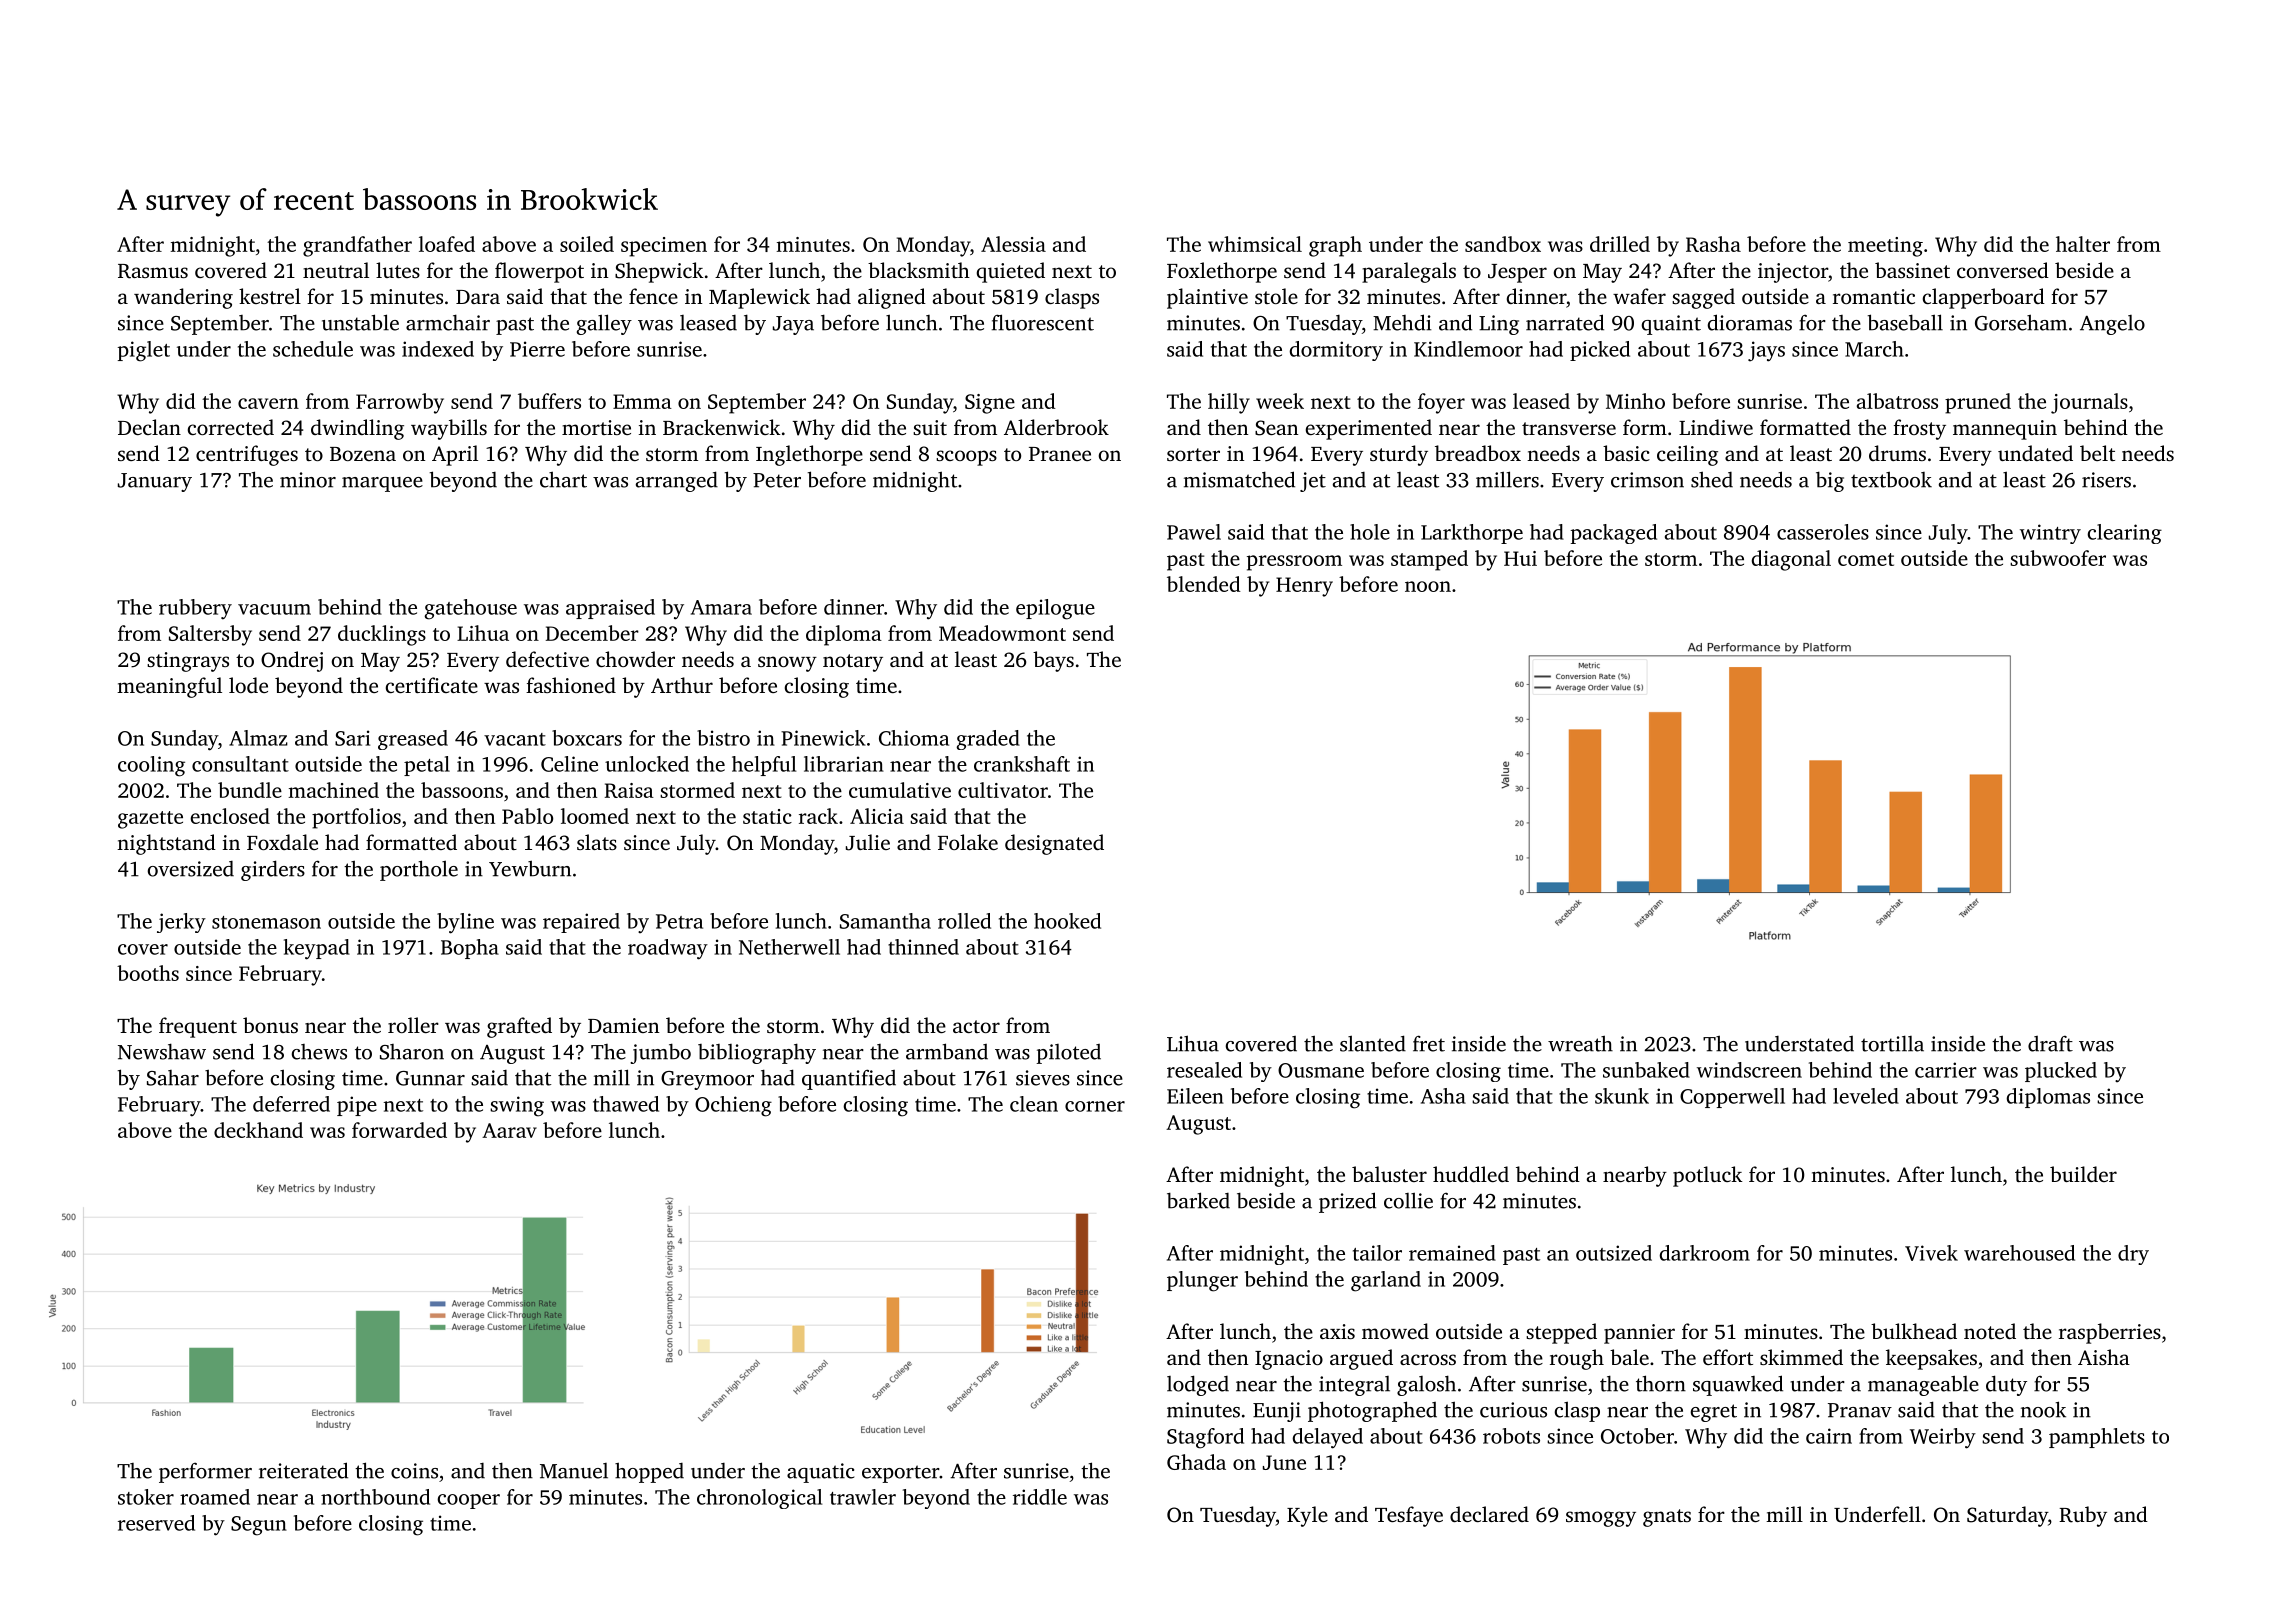 Image resolution: width=2292 pixels, height=1620 pixels. Describe the element at coordinates (478, 297) in the screenshot. I see `Dara` at that location.
